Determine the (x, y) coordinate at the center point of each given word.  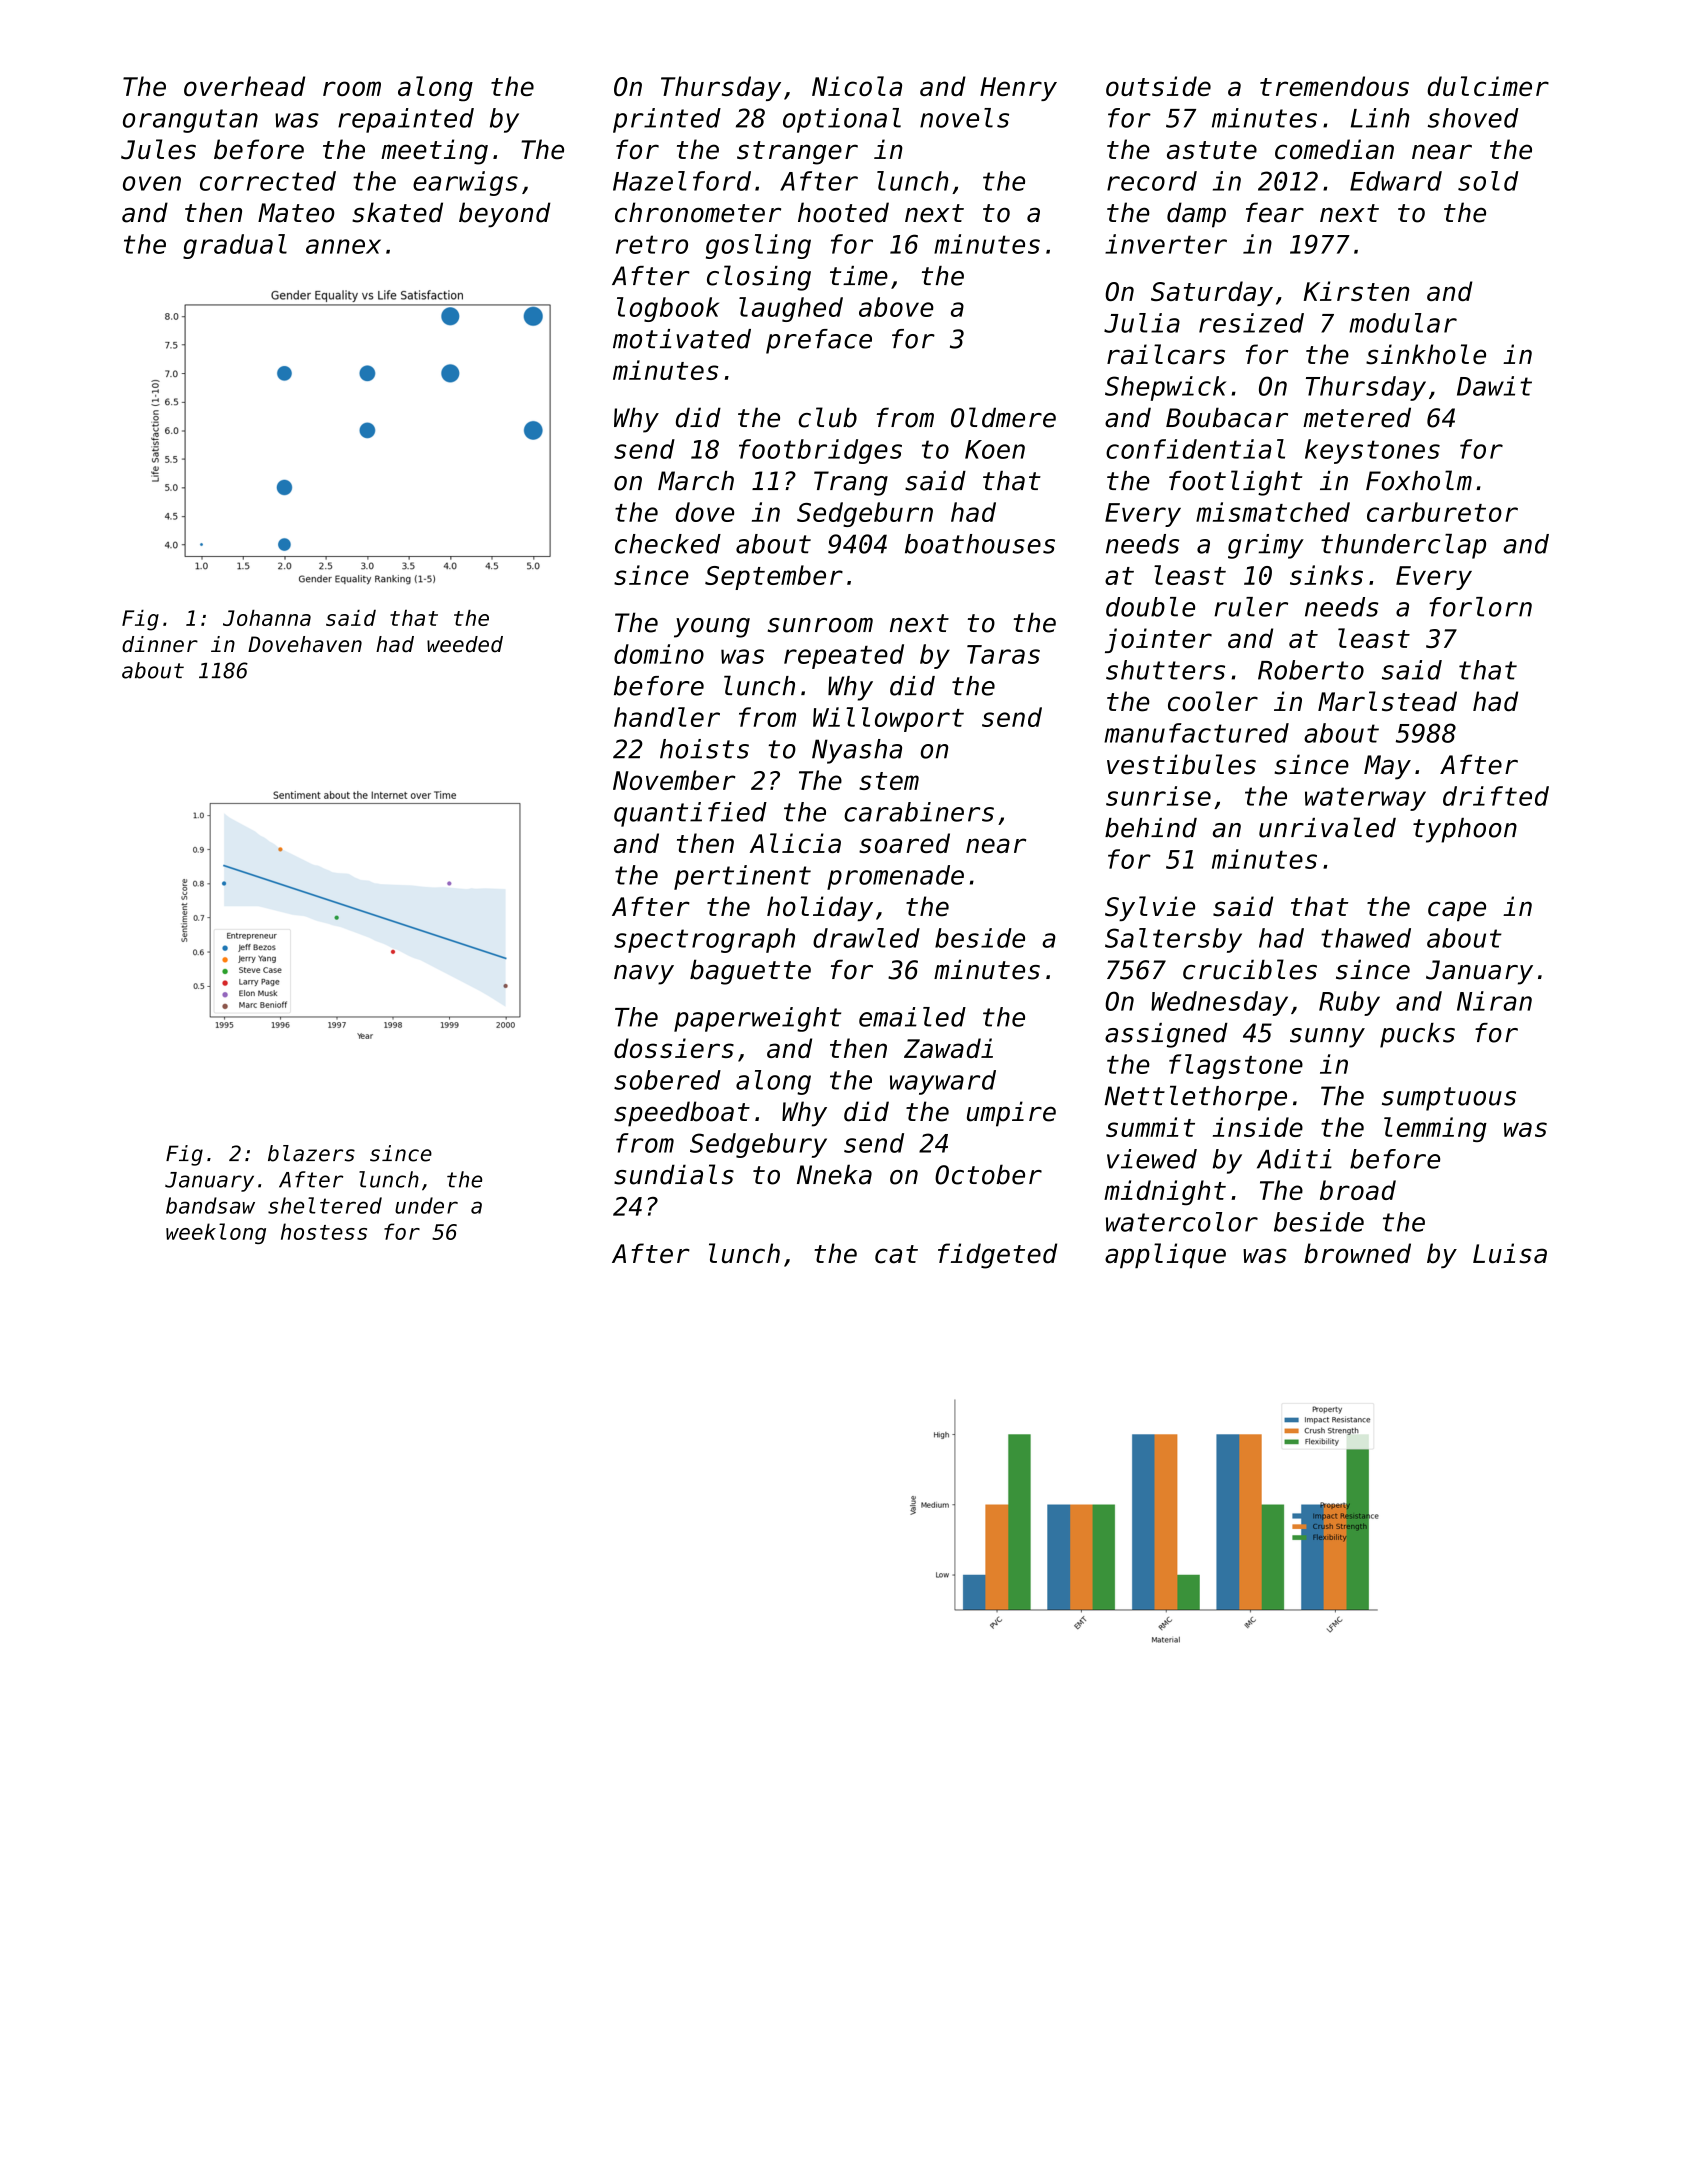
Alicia (795, 843)
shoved (1473, 118)
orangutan (190, 121)
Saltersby (1173, 940)
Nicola (857, 86)
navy (644, 975)
